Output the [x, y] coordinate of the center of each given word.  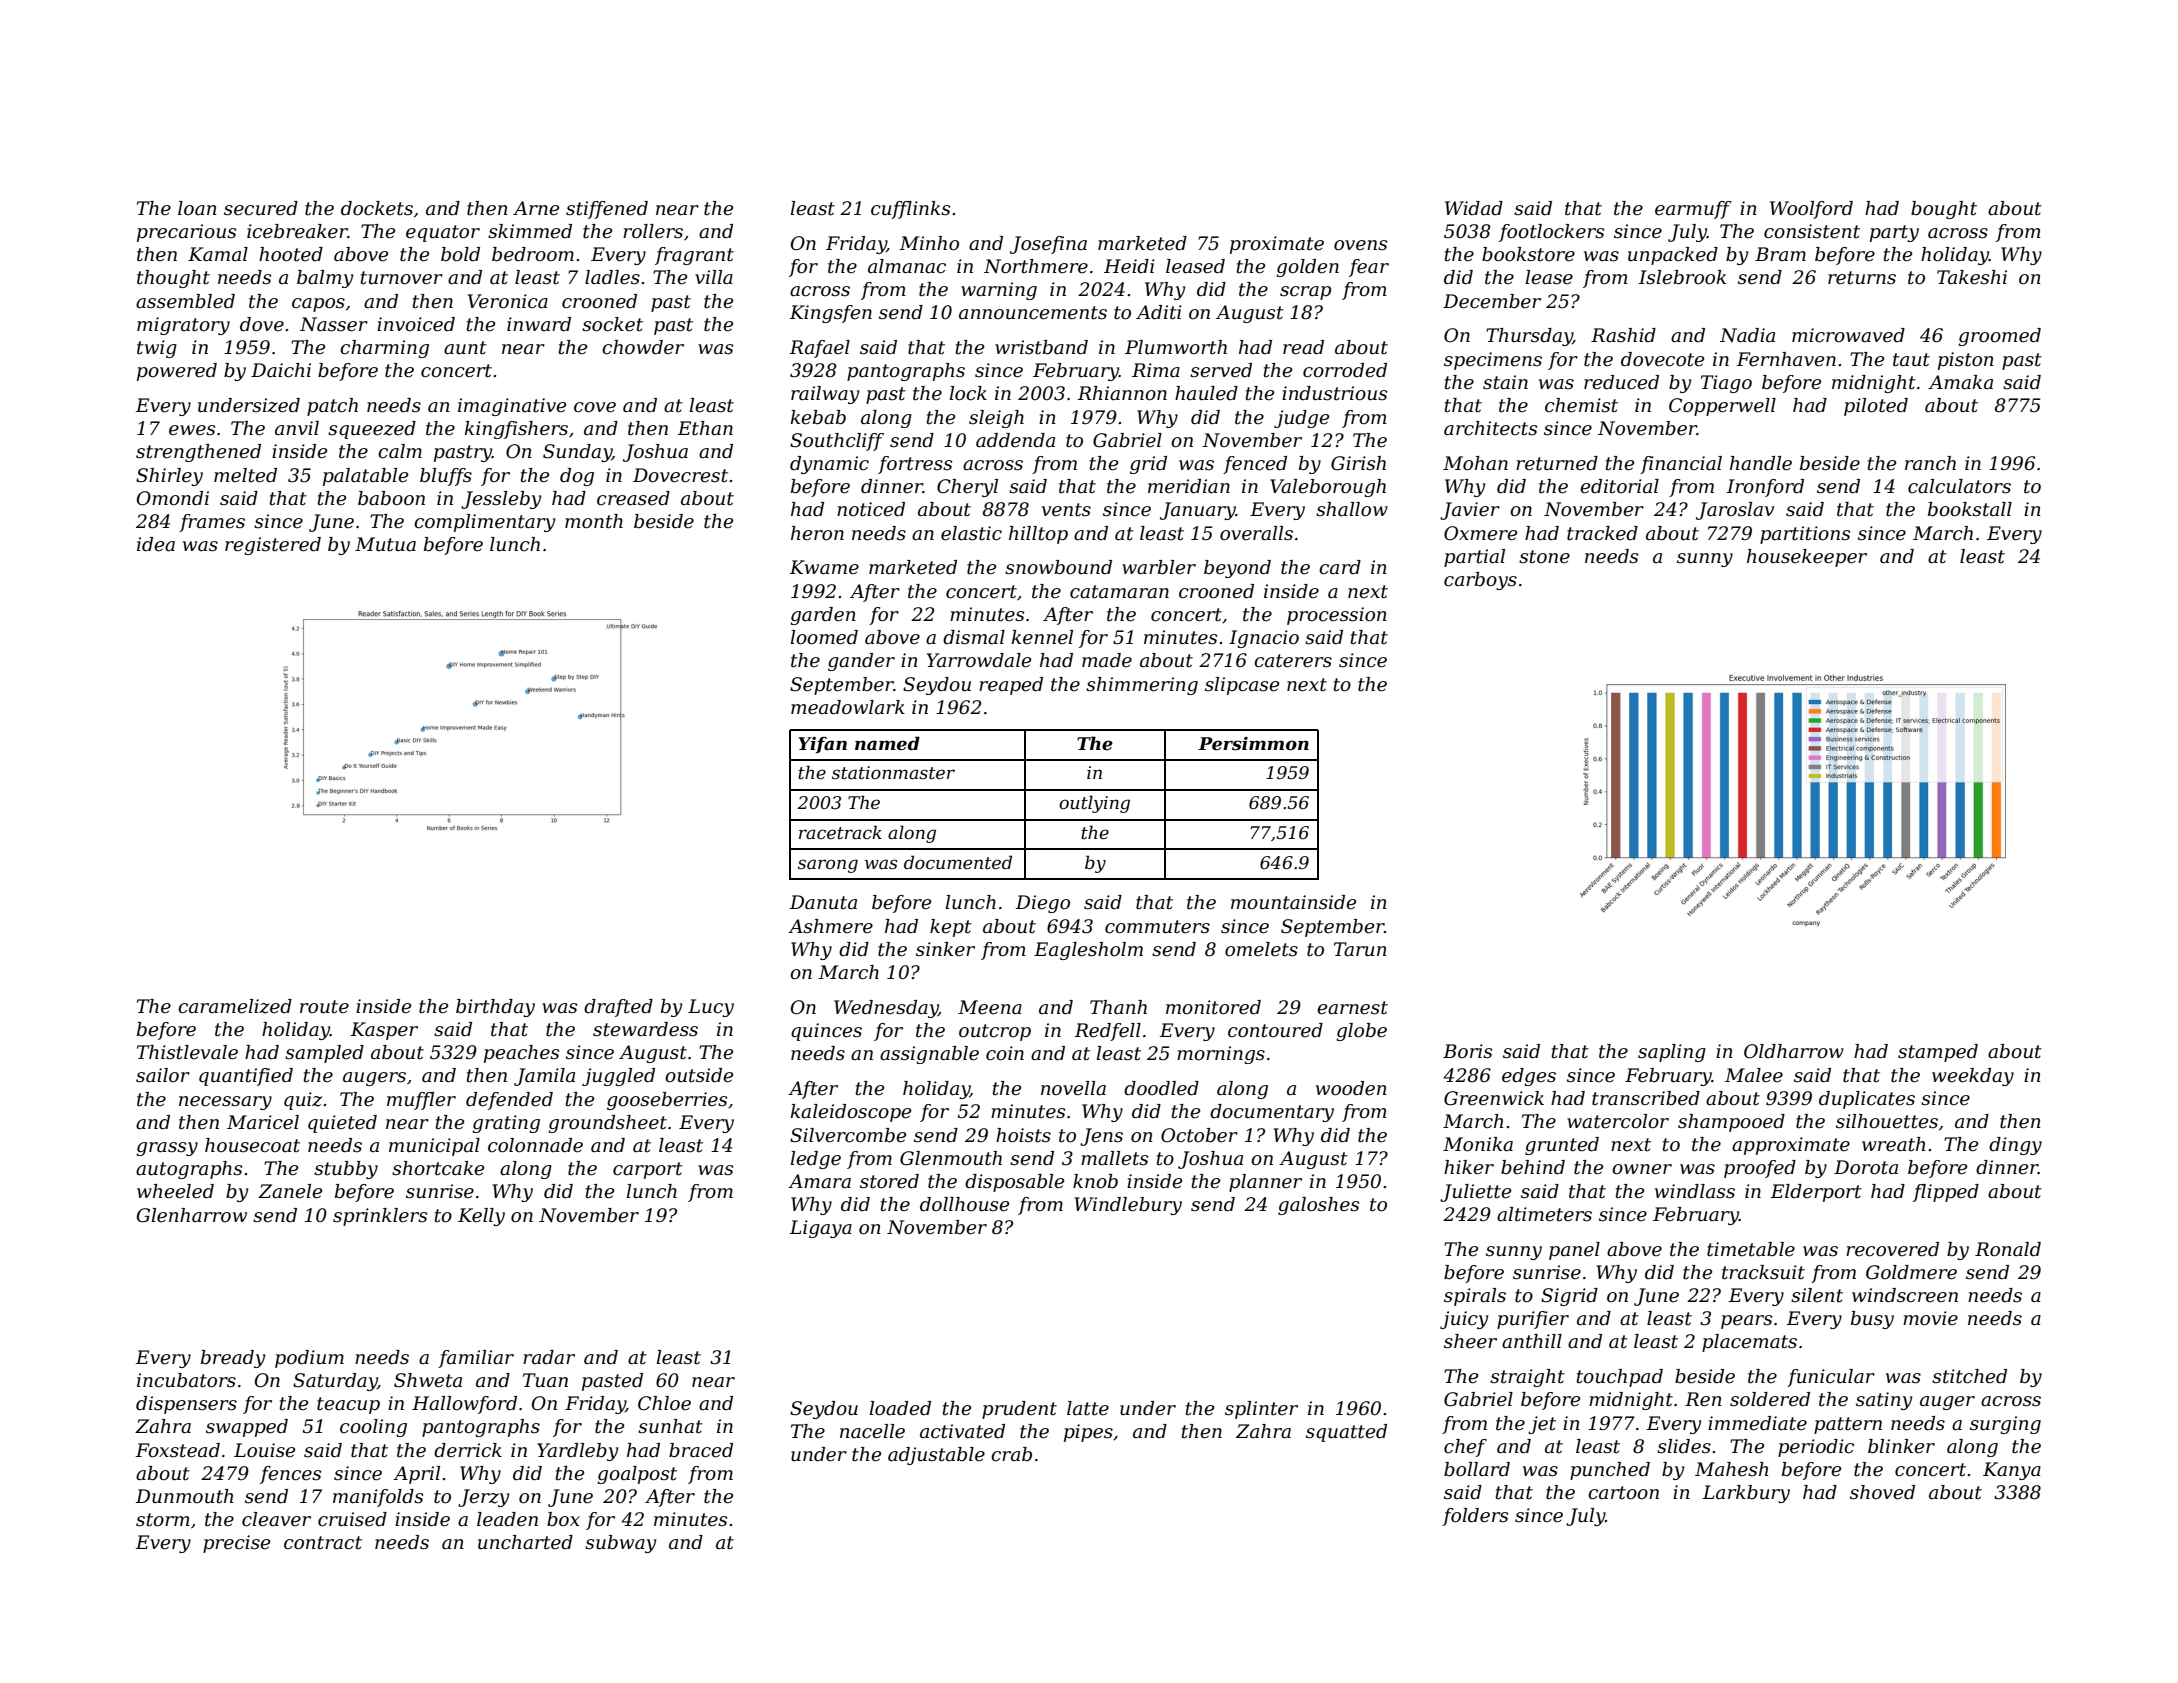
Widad [1474, 208]
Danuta [823, 902]
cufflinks [910, 210]
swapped [247, 1428]
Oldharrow [1794, 1051]
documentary [1272, 1113]
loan [197, 208]
